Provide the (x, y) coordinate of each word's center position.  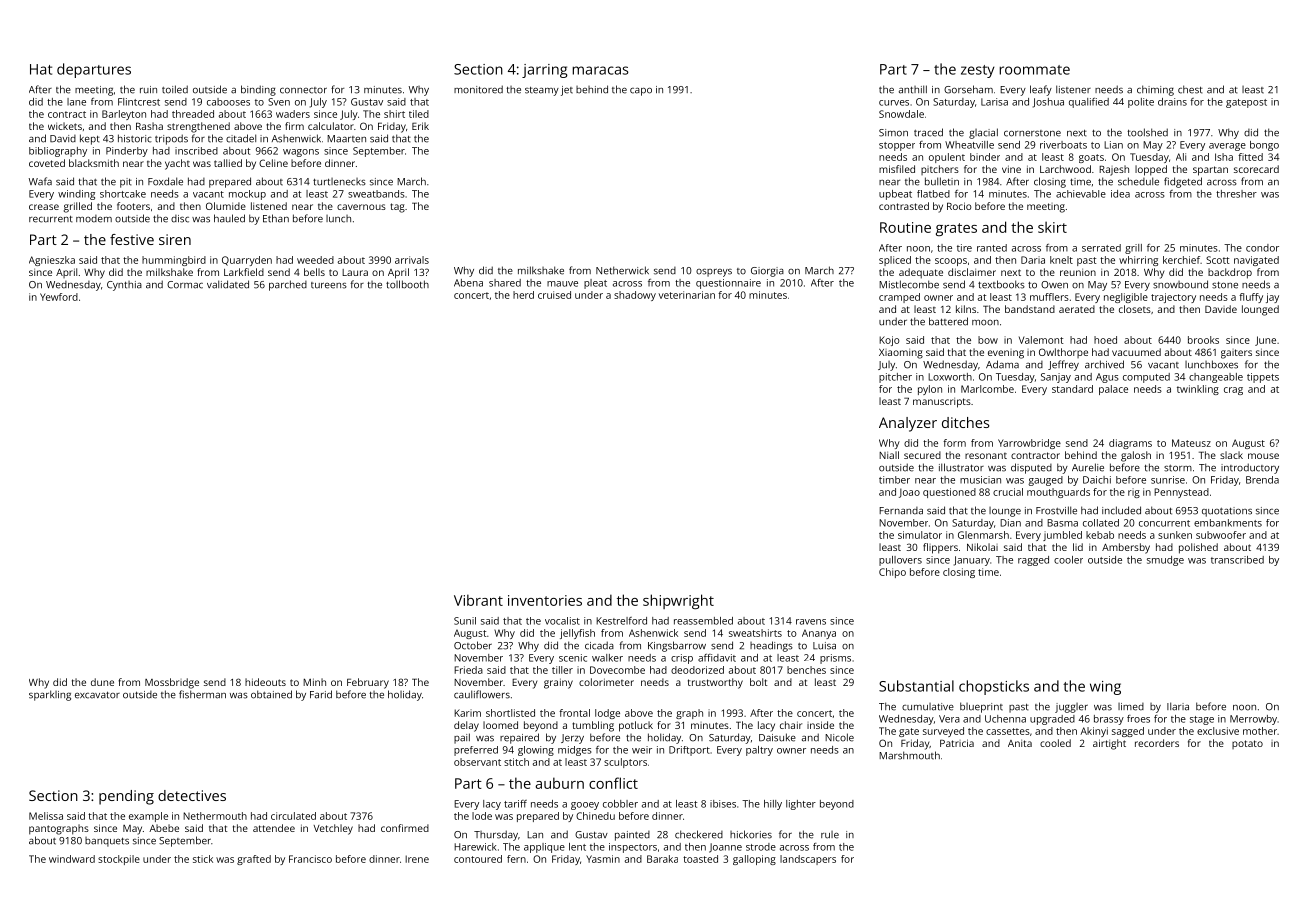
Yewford (59, 297)
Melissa (46, 816)
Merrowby (1253, 720)
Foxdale (165, 181)
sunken (1175, 535)
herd (523, 295)
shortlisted (510, 713)
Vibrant (478, 600)
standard (1072, 389)
